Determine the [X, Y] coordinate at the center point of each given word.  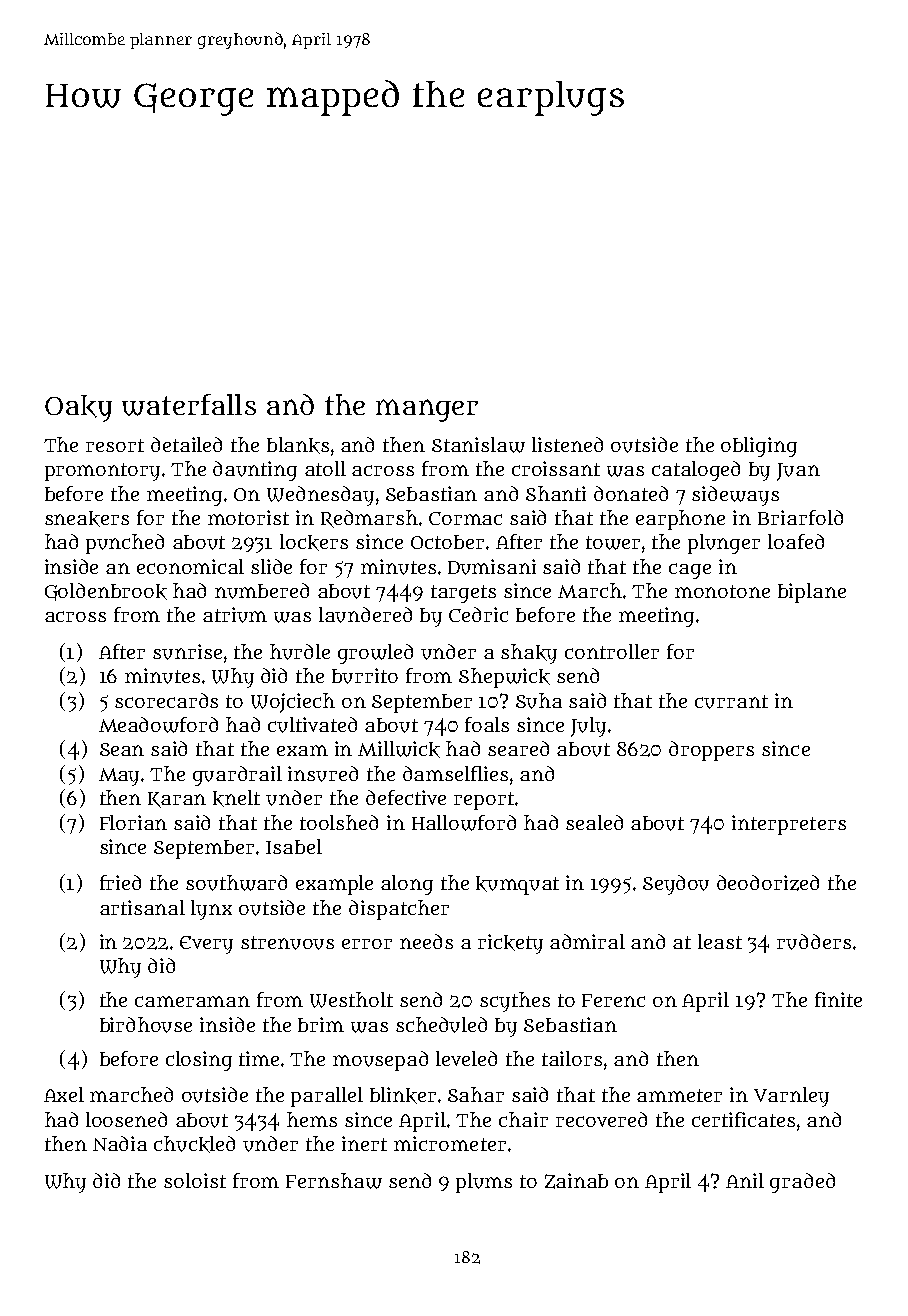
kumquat [517, 885]
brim [321, 1024]
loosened [126, 1119]
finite [838, 999]
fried [120, 882]
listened [567, 444]
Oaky [78, 408]
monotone [722, 591]
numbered [262, 591]
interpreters [789, 825]
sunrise [187, 652]
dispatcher [399, 910]
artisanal [142, 907]
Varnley [791, 1097]
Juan [798, 472]
